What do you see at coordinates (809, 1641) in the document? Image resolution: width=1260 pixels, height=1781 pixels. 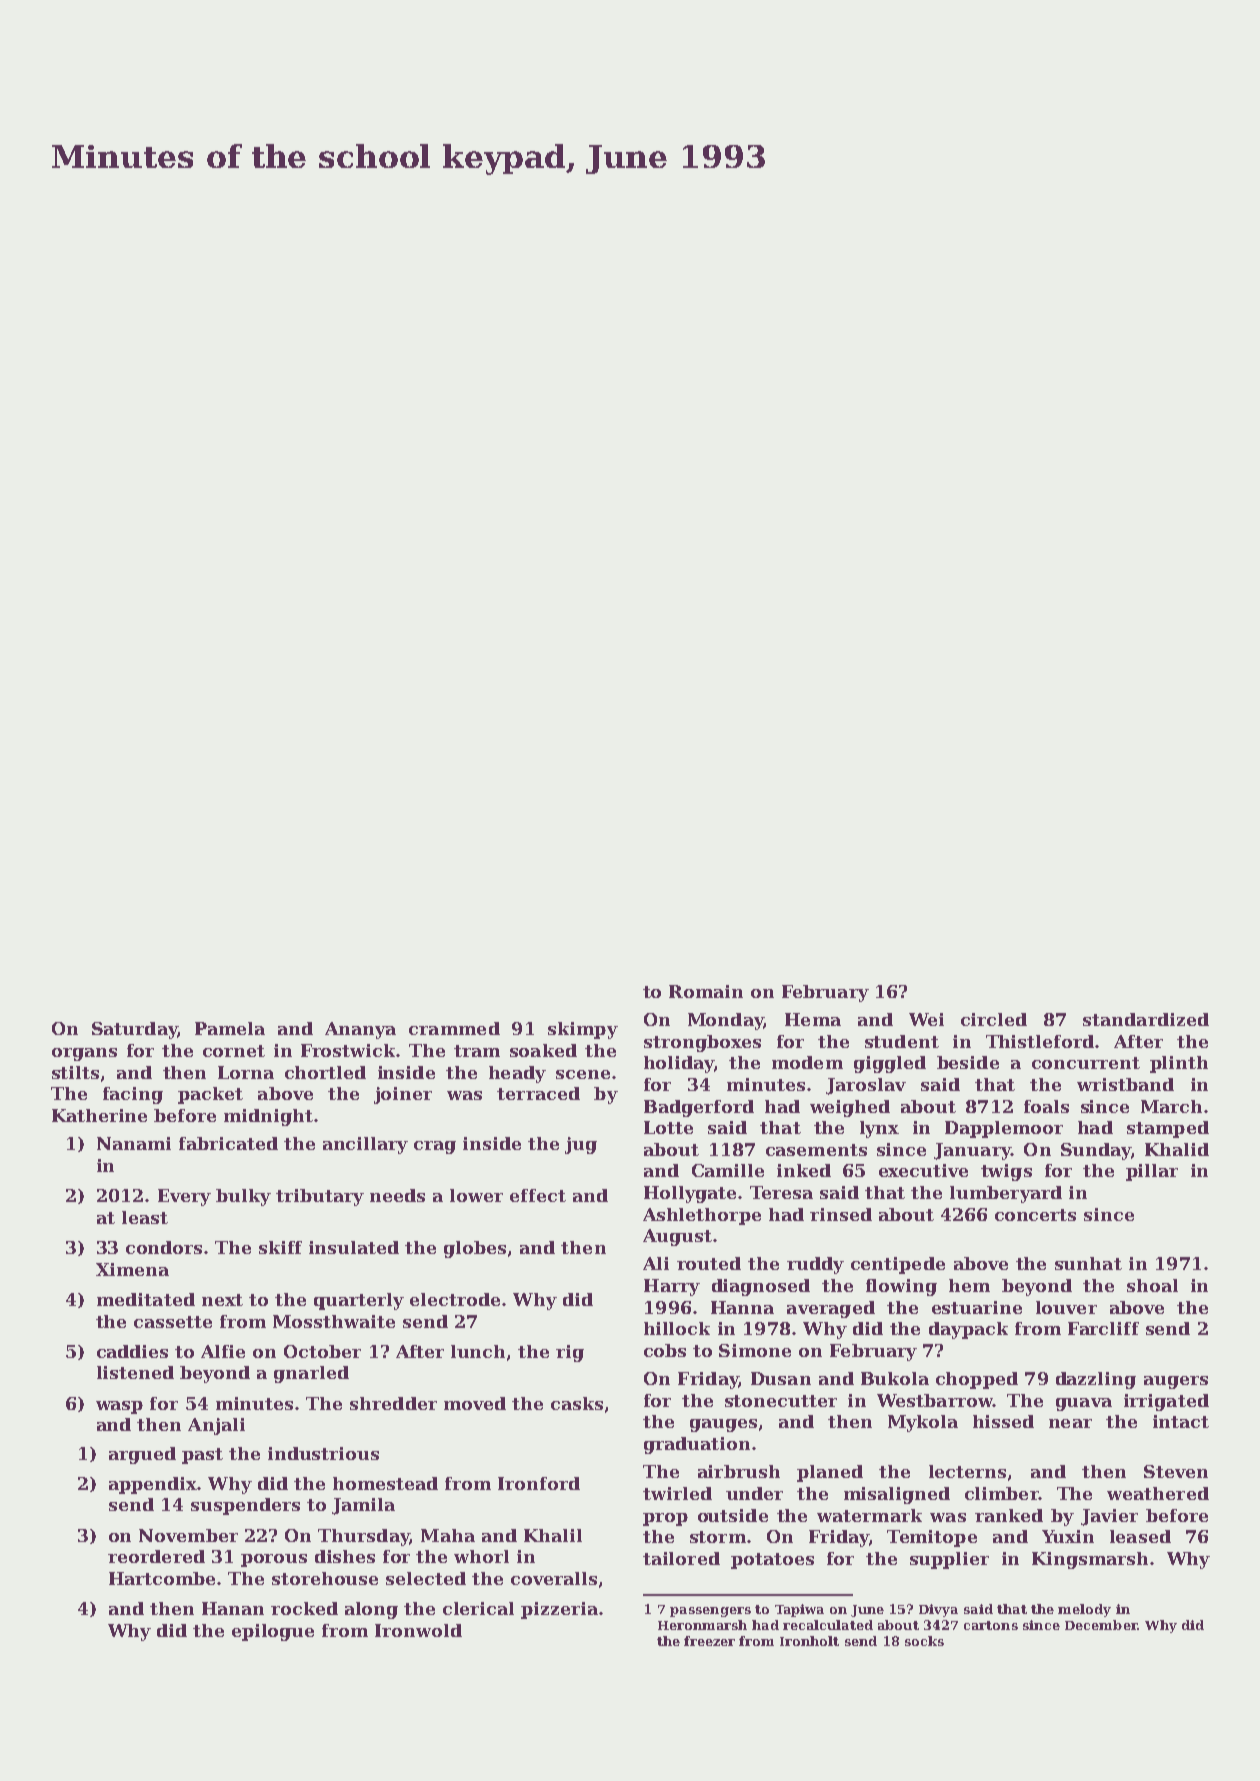 I see `Ironholt` at bounding box center [809, 1641].
